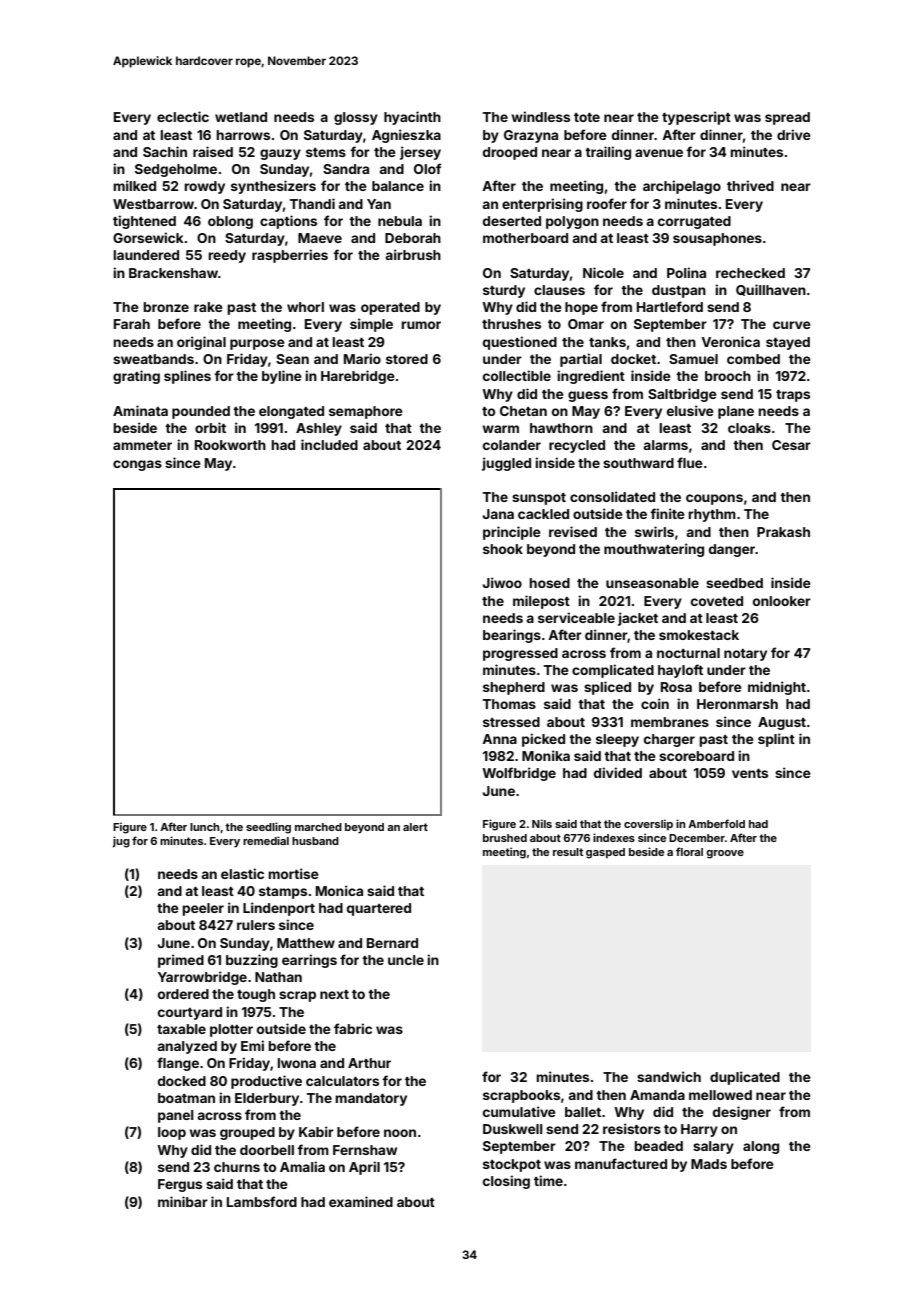 The image size is (924, 1308). I want to click on spread, so click(787, 118).
